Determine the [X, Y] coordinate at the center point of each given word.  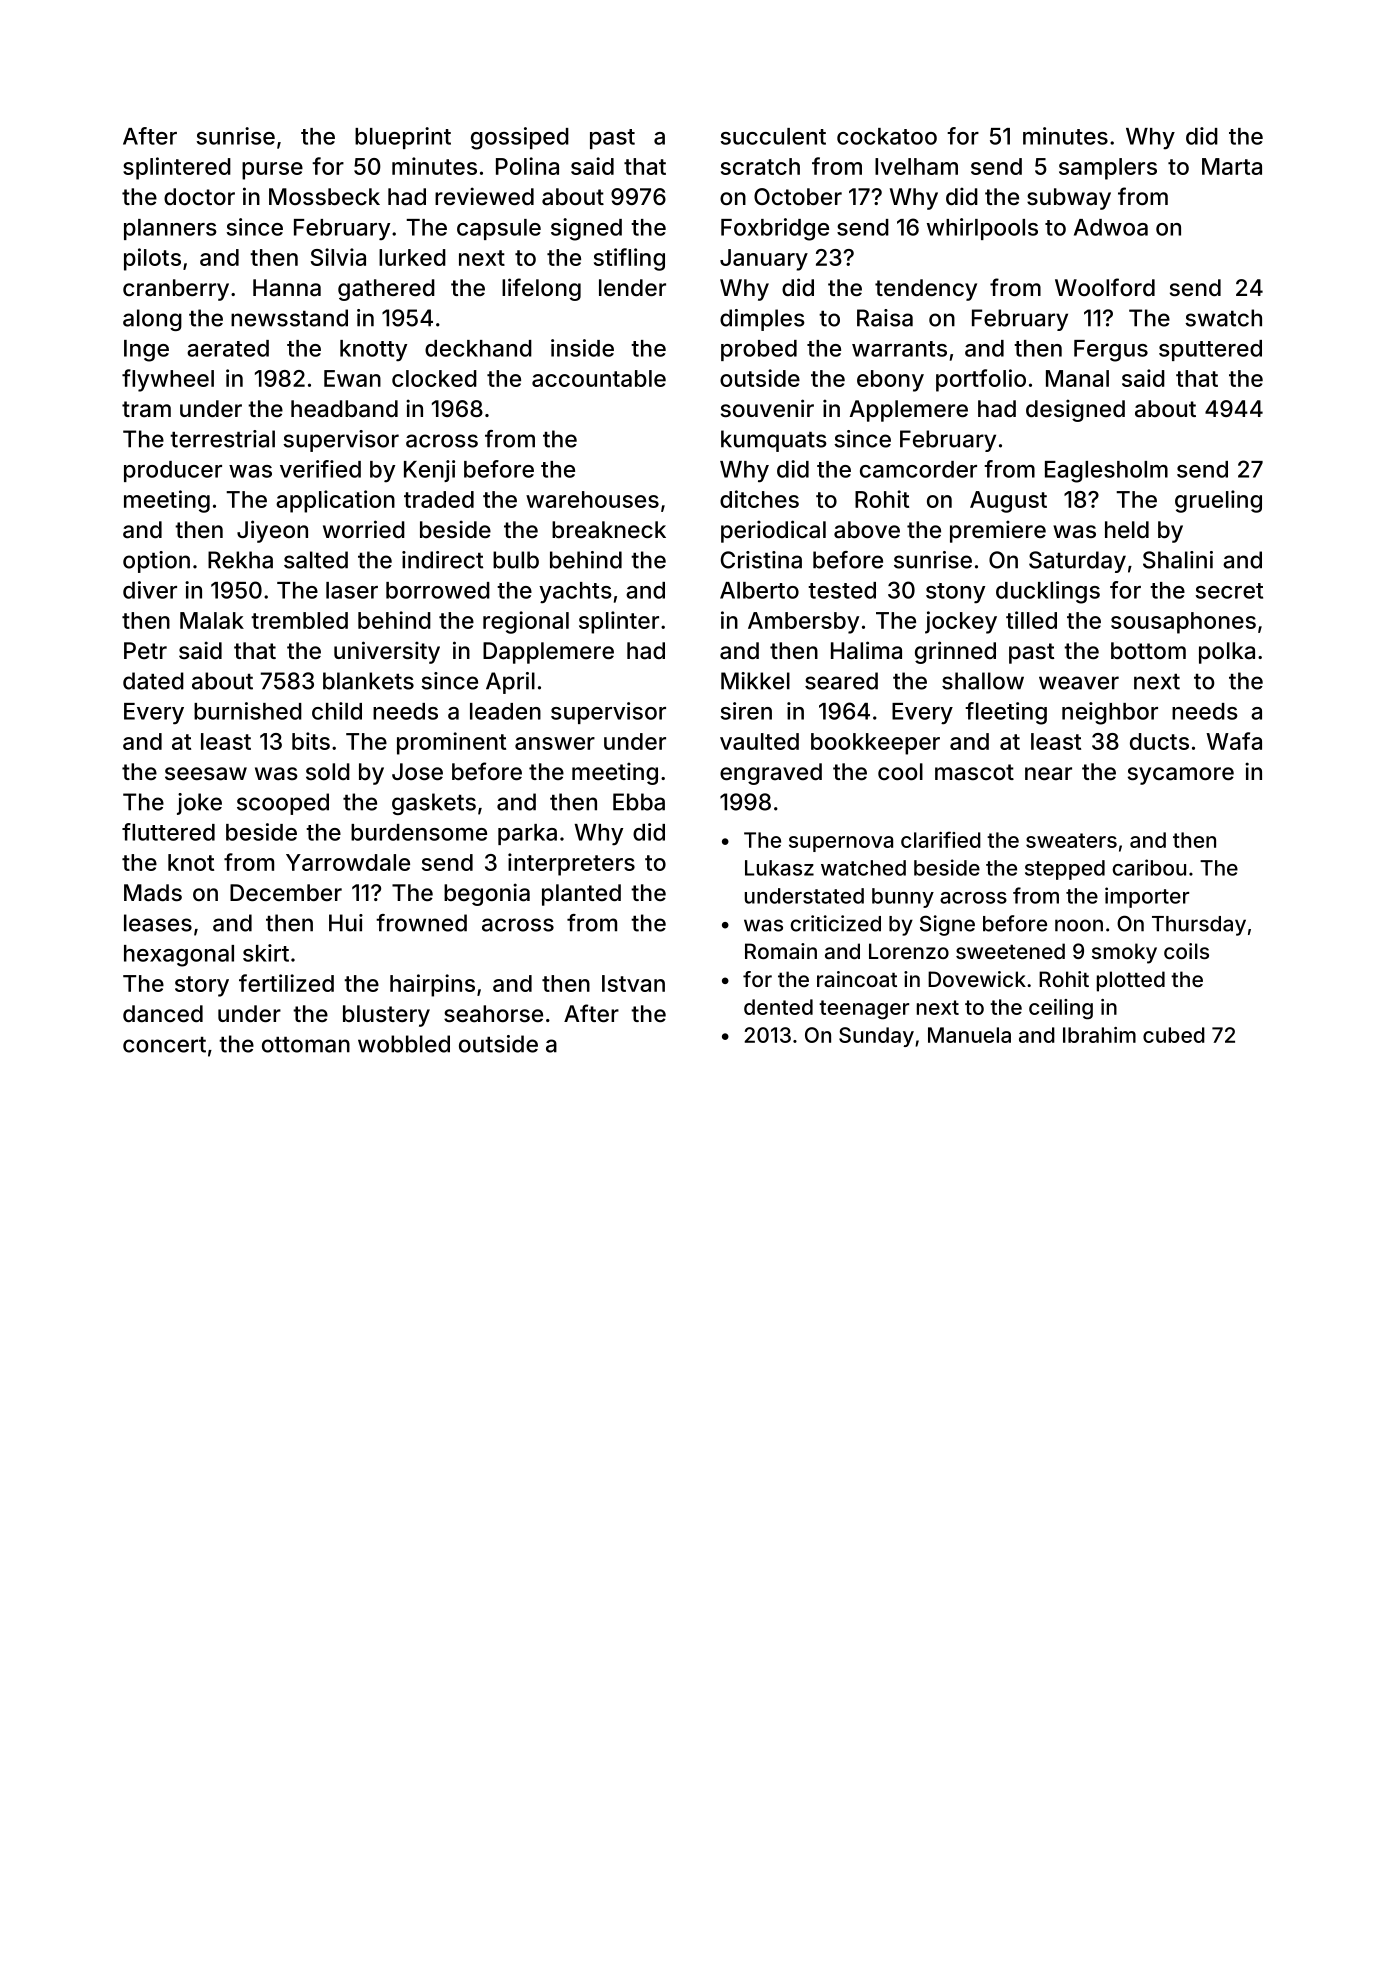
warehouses [592, 499]
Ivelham [916, 166]
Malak [212, 620]
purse [272, 171]
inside [582, 348]
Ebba [639, 802]
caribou [1149, 867]
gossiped [520, 138]
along [152, 320]
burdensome [419, 832]
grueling [1218, 501]
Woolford [1105, 287]
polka [1227, 653]
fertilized [286, 983]
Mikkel [755, 681]
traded [439, 499]
